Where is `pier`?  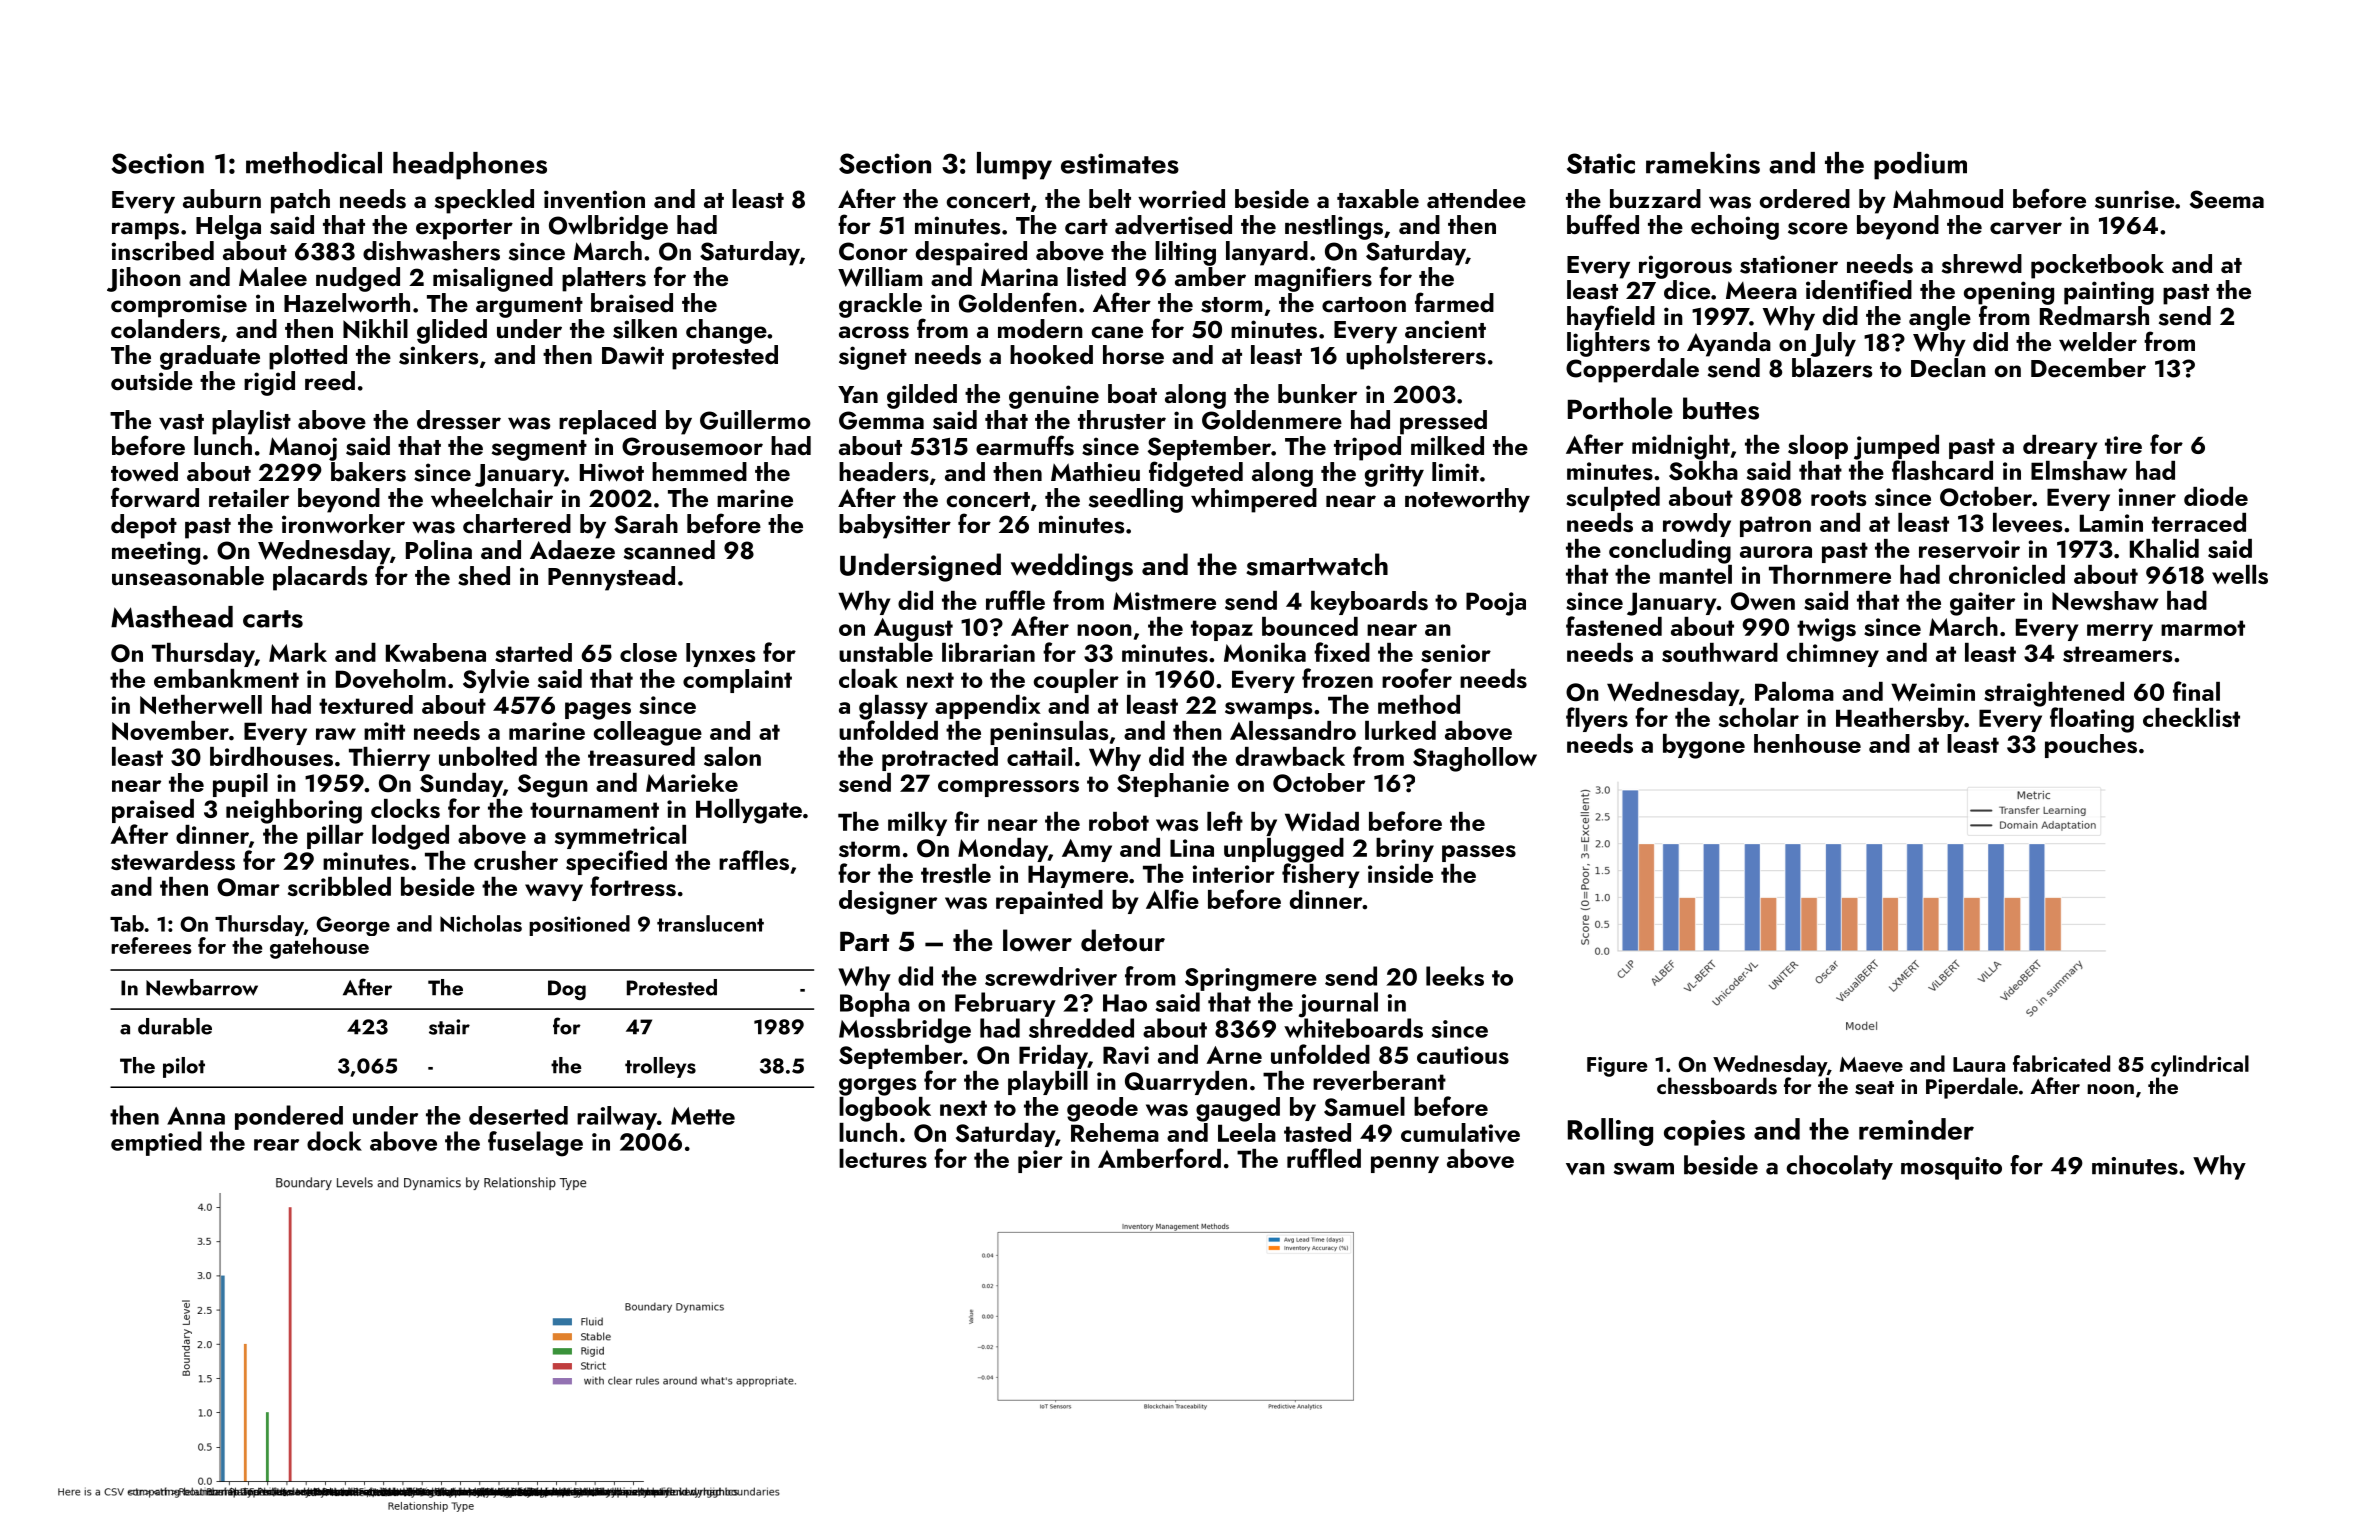 pier is located at coordinates (1040, 1161).
